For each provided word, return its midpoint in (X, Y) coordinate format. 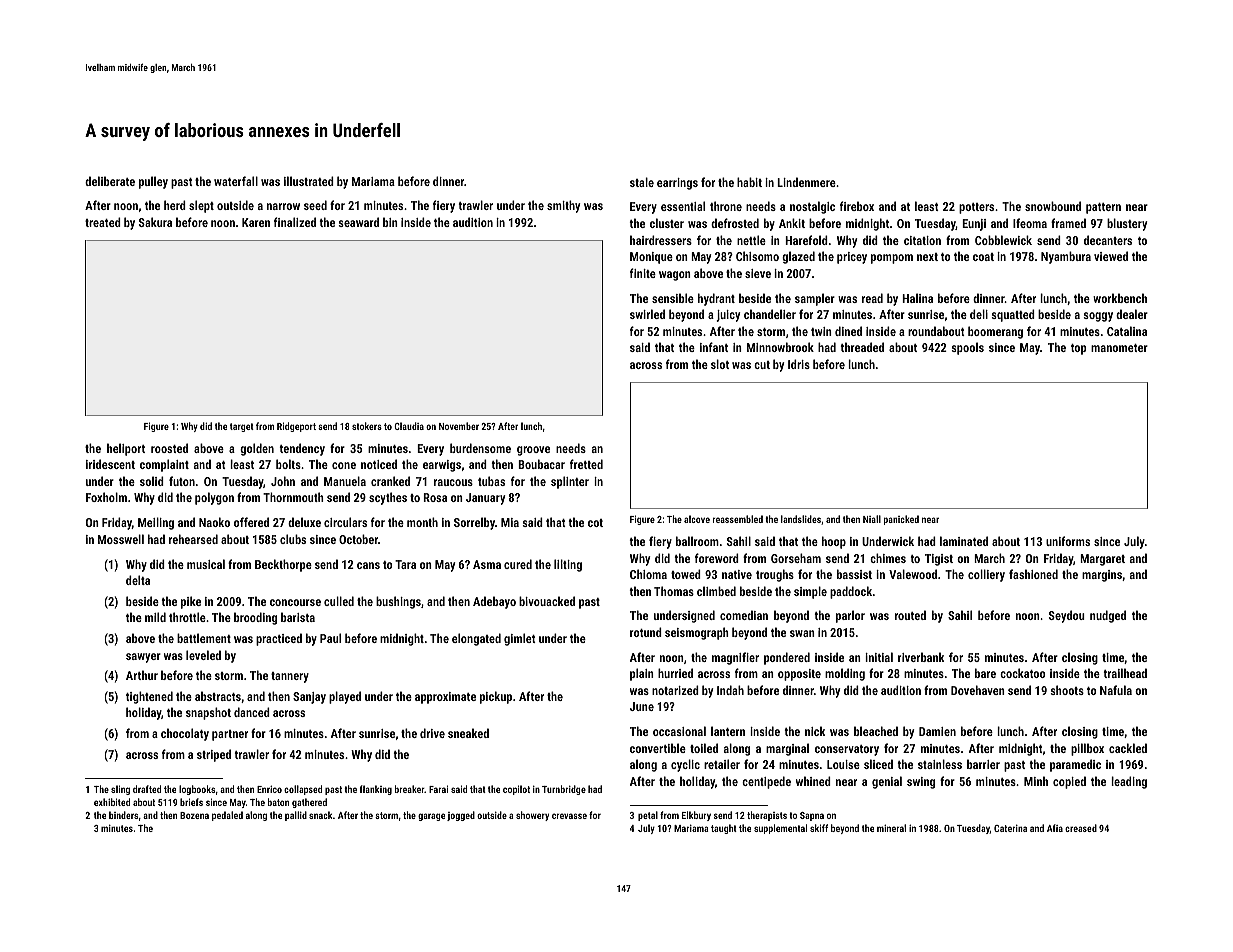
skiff (819, 828)
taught (724, 829)
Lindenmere (806, 182)
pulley (153, 182)
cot (595, 523)
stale (642, 182)
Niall (872, 519)
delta (138, 580)
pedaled (227, 816)
